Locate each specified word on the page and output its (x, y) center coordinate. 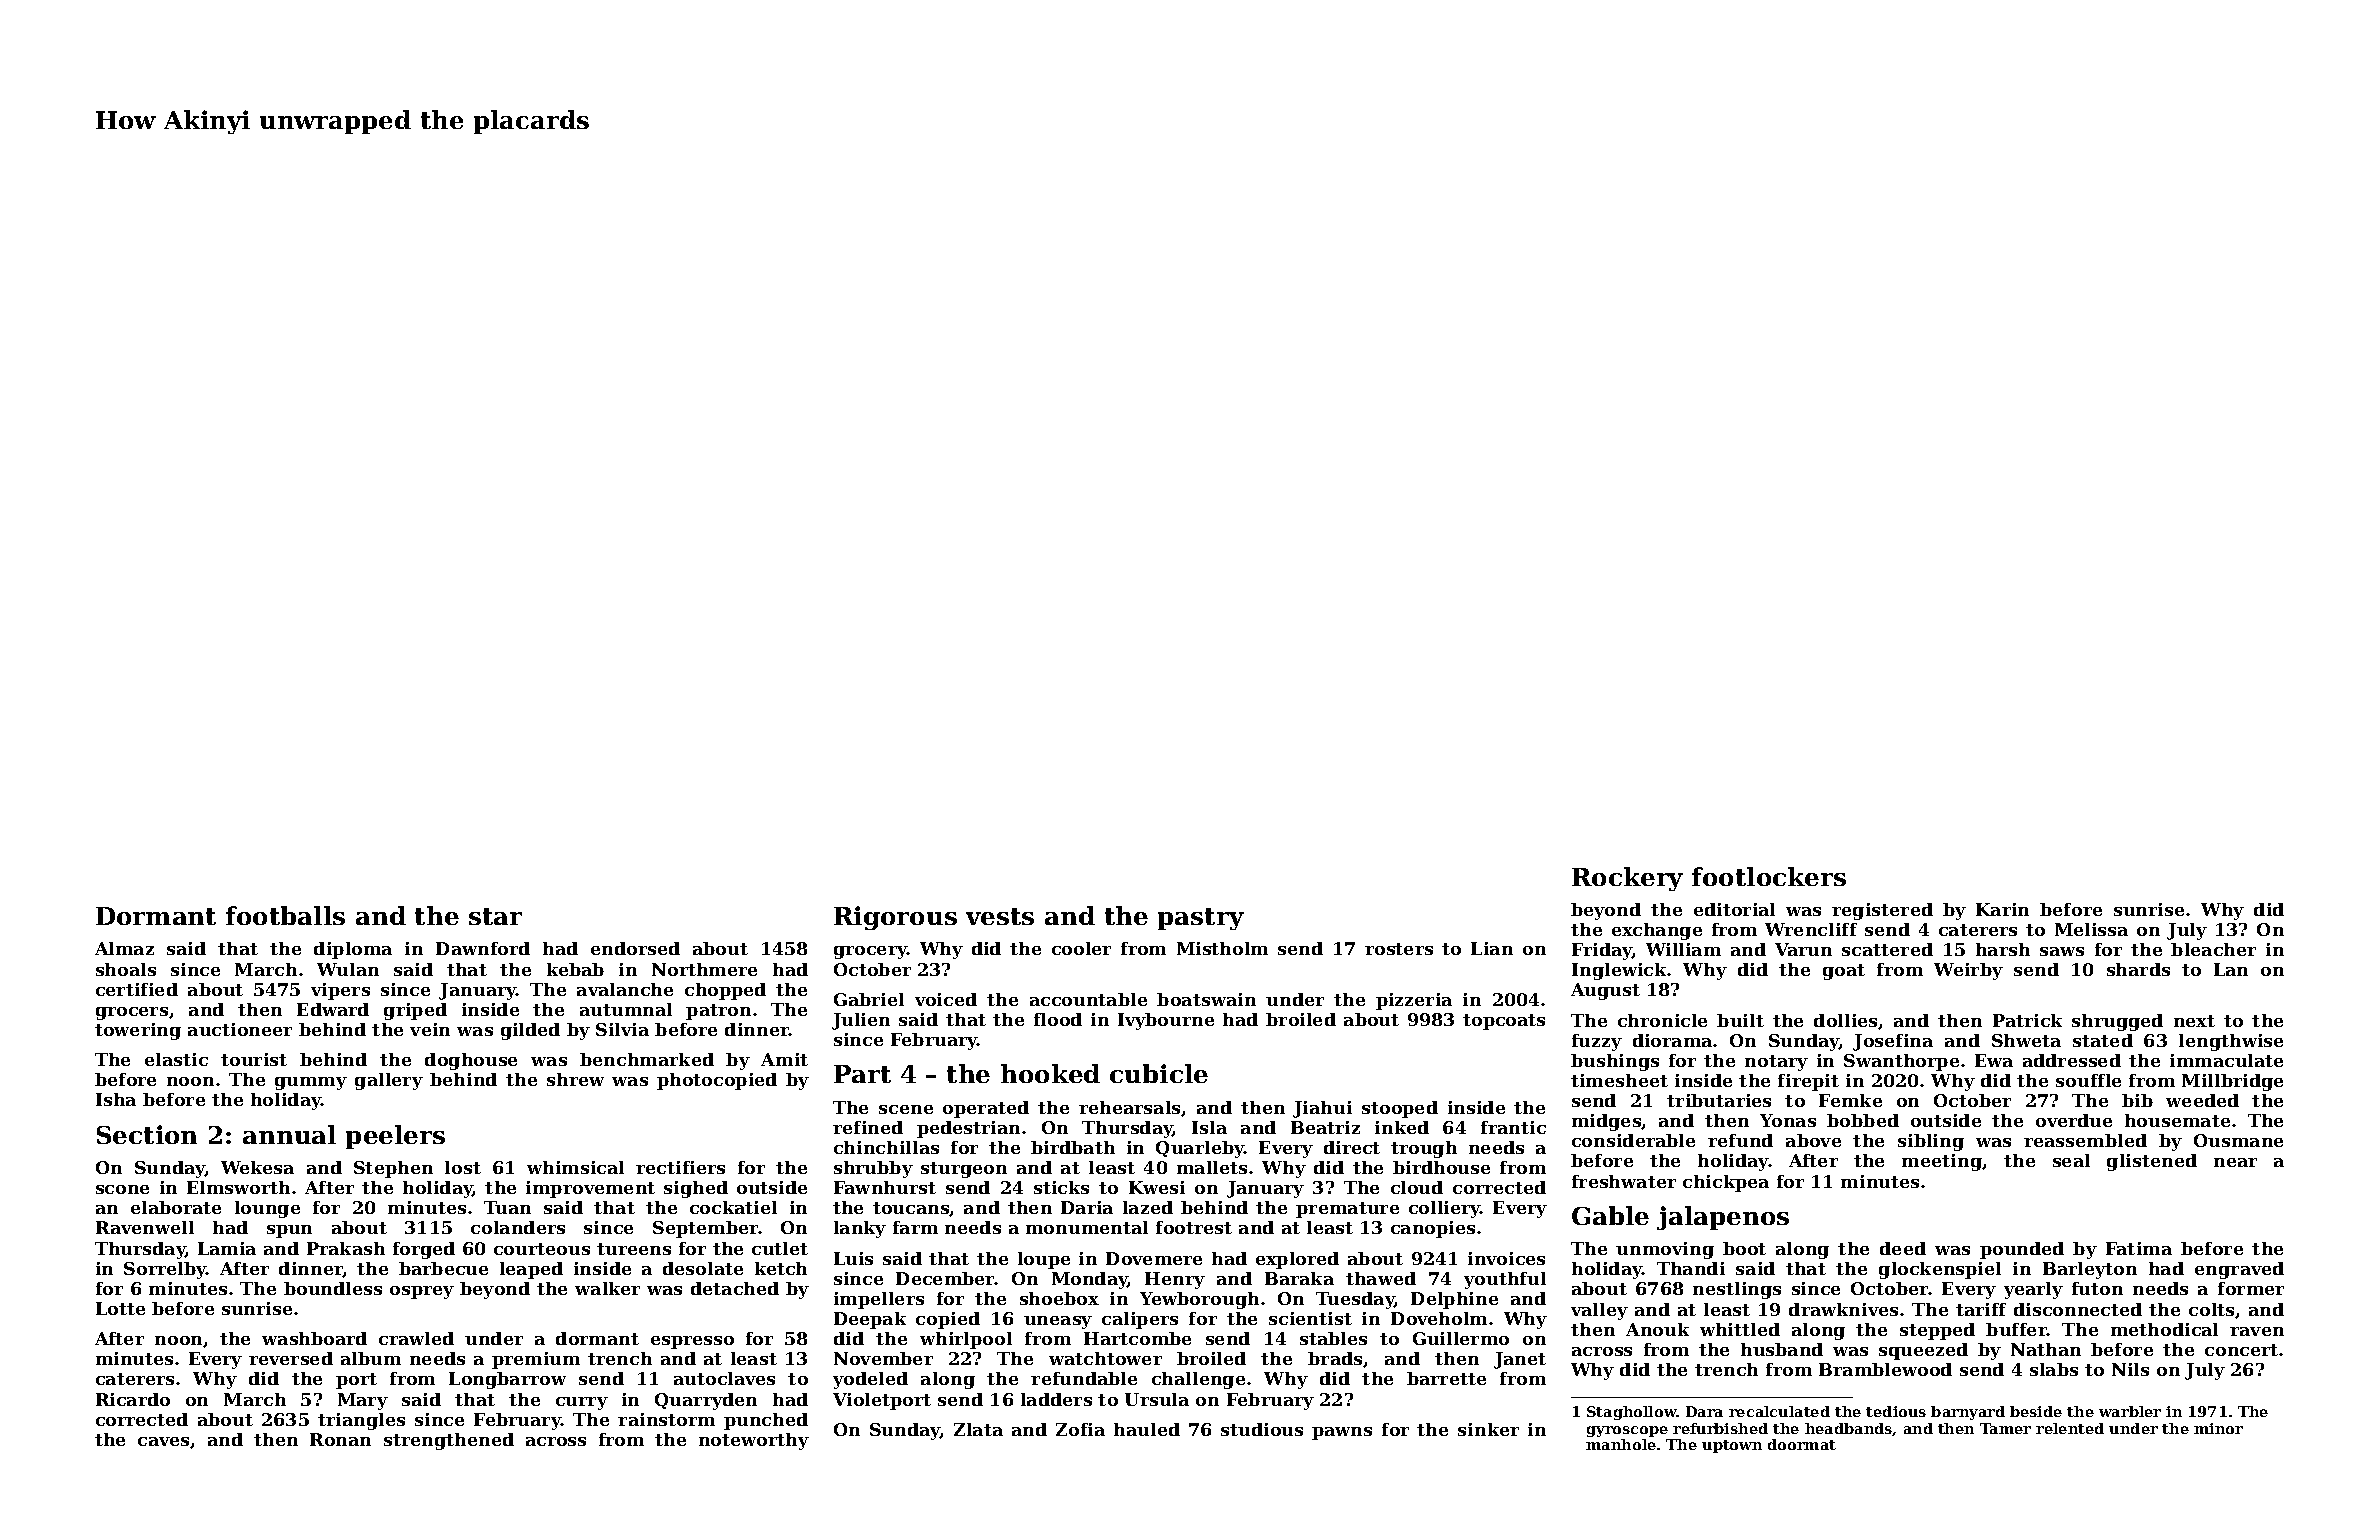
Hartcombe (1137, 1338)
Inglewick (1619, 971)
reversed (291, 1358)
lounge (267, 1209)
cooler (1081, 948)
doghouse (471, 1061)
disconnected (2078, 1309)
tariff (1981, 1309)
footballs (285, 915)
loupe (1044, 1260)
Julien (861, 1021)
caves (164, 1442)
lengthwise (2231, 1042)
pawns (1342, 1433)
